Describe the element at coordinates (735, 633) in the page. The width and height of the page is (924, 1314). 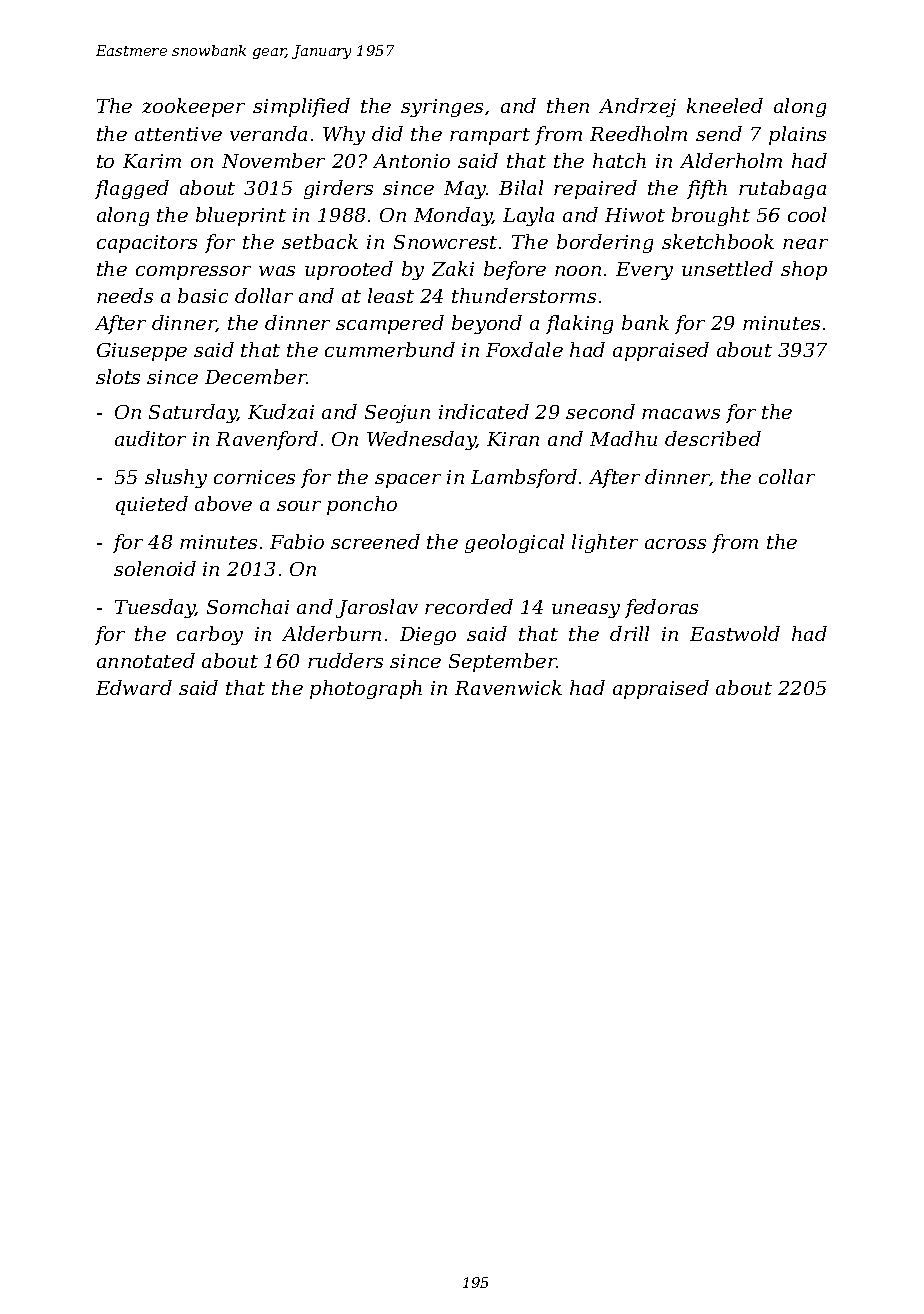
I see `Eastwold` at that location.
